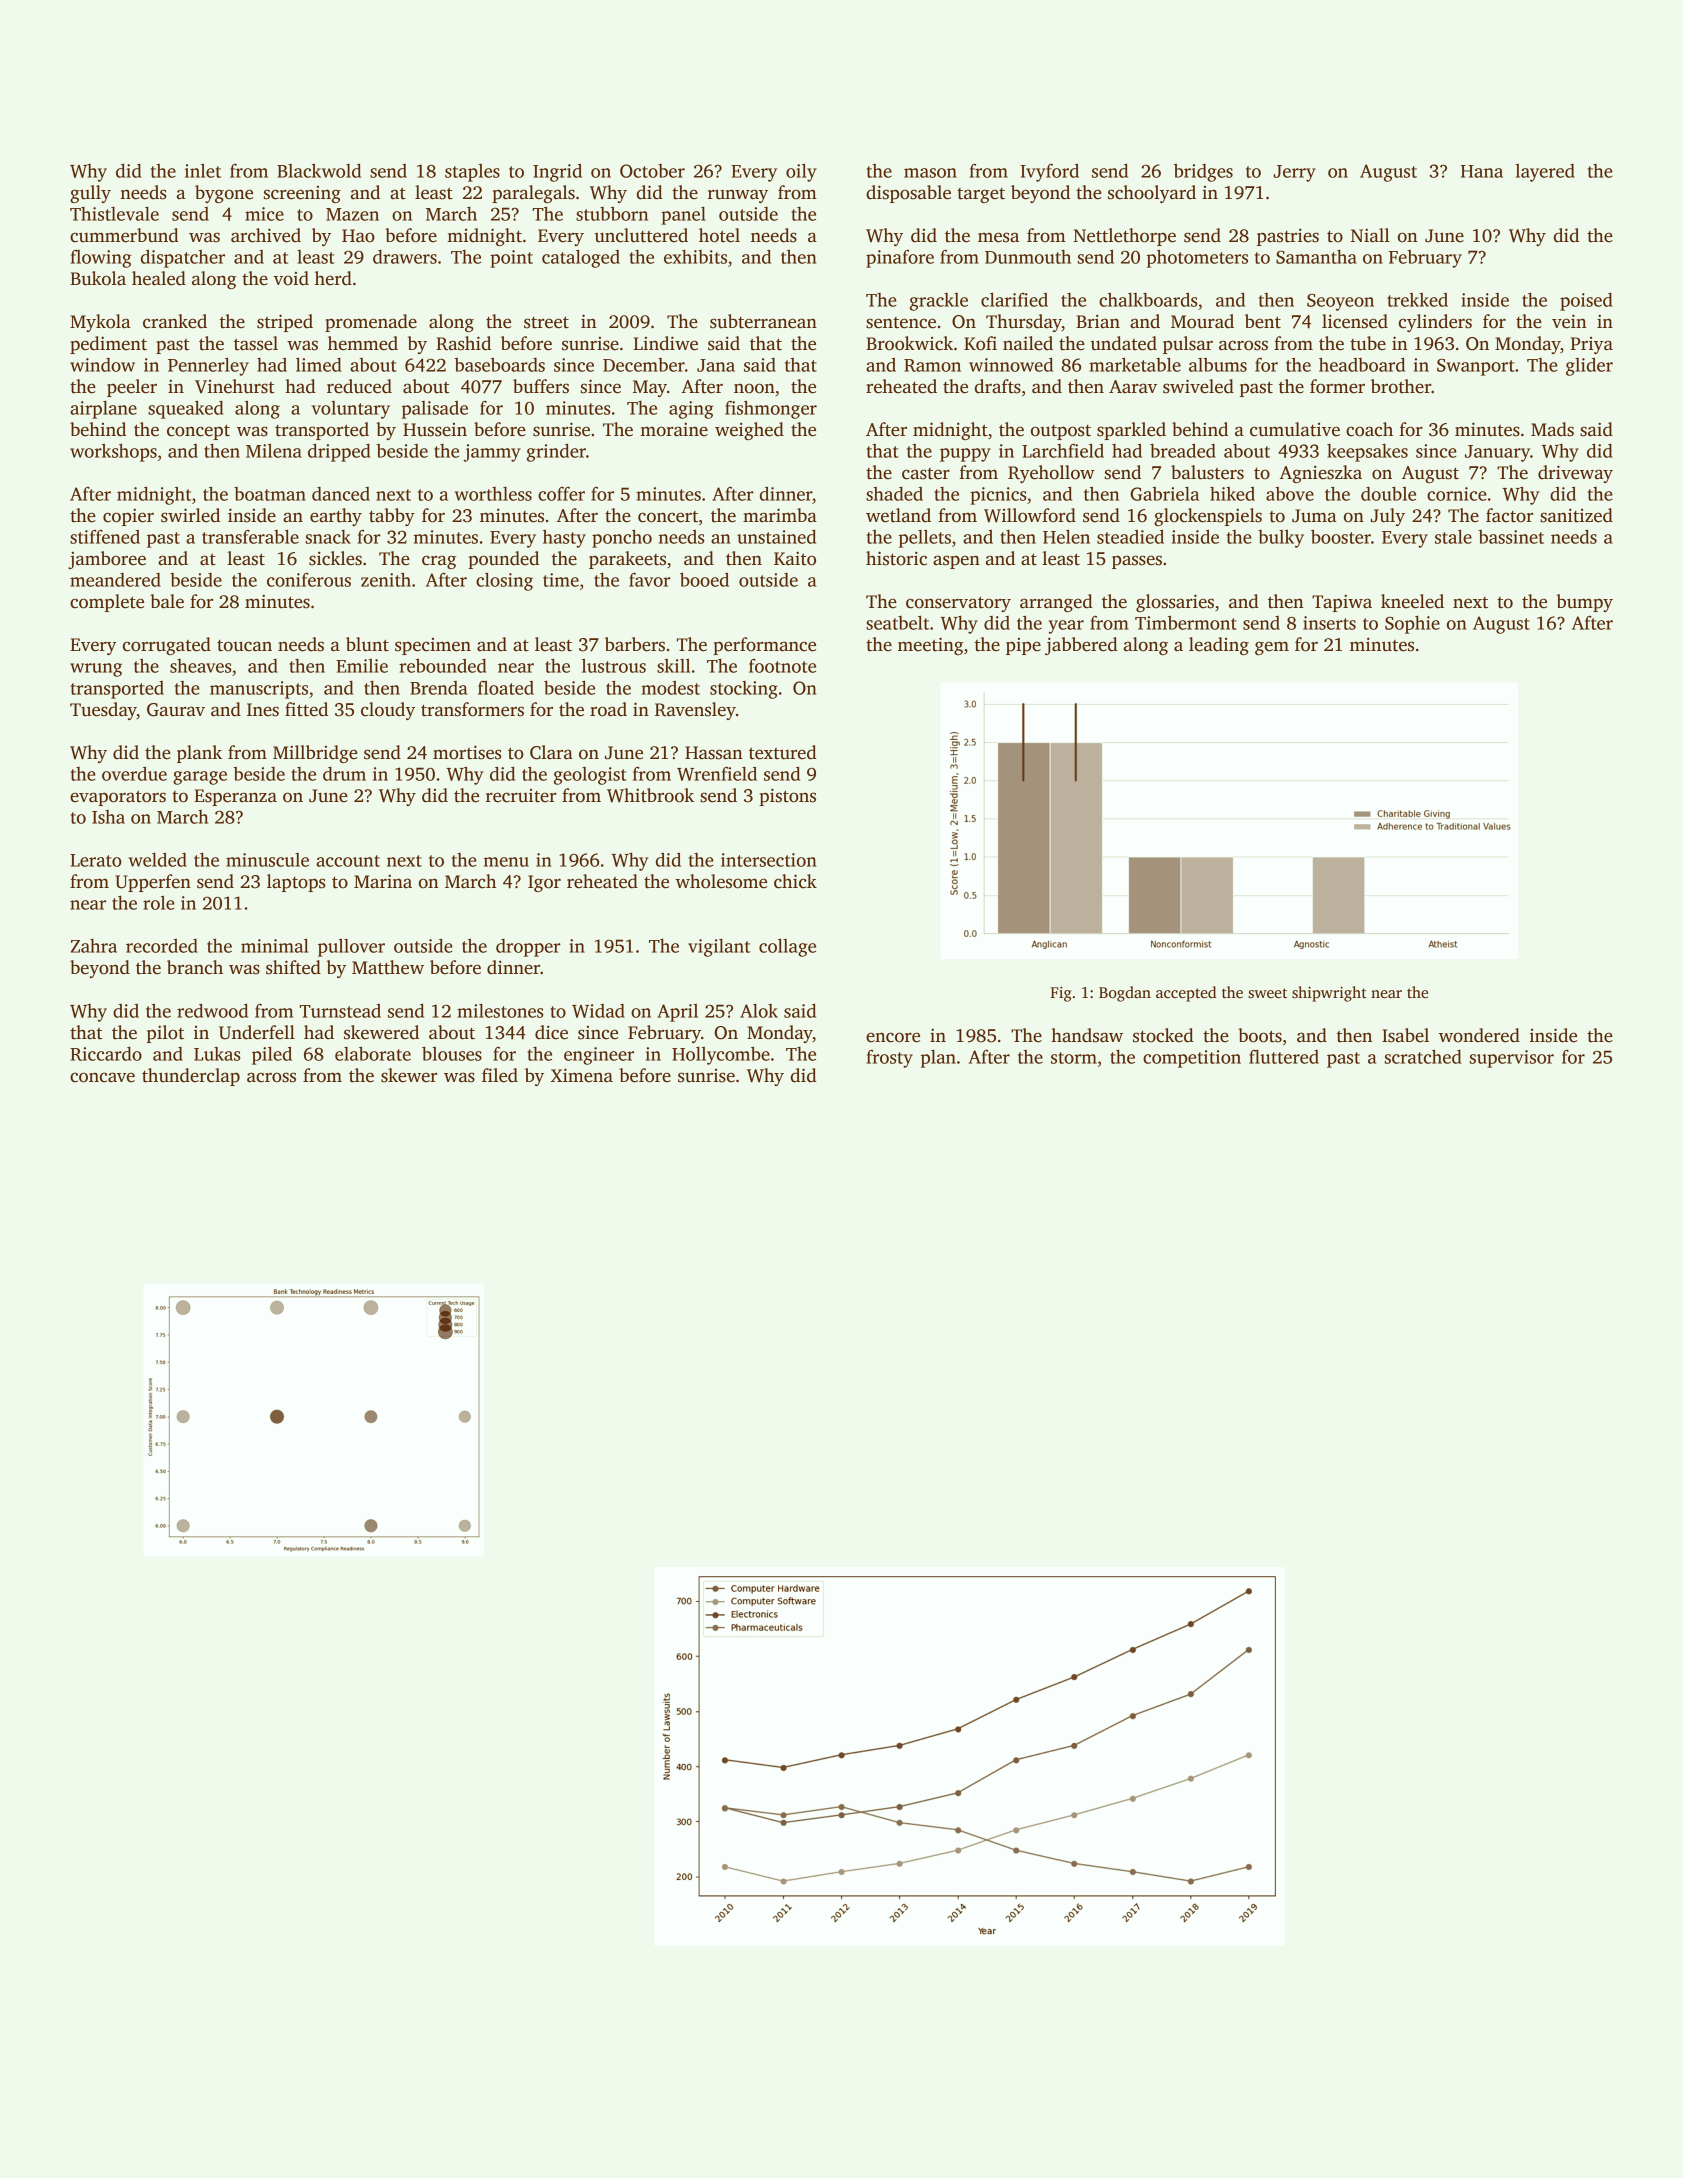  Describe the element at coordinates (1552, 429) in the document. I see `Mads` at that location.
